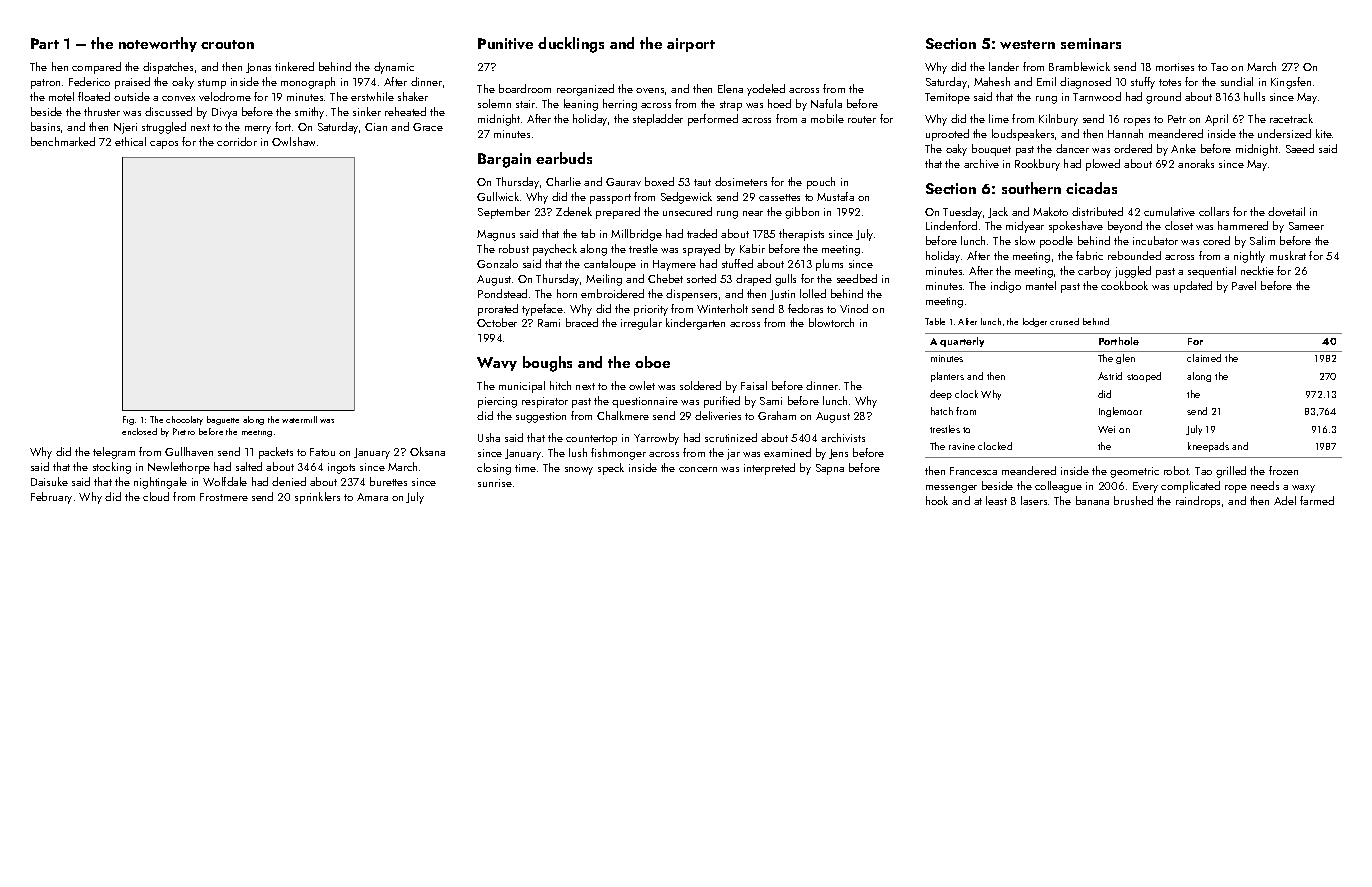  Describe the element at coordinates (168, 111) in the screenshot. I see `discussed` at that location.
